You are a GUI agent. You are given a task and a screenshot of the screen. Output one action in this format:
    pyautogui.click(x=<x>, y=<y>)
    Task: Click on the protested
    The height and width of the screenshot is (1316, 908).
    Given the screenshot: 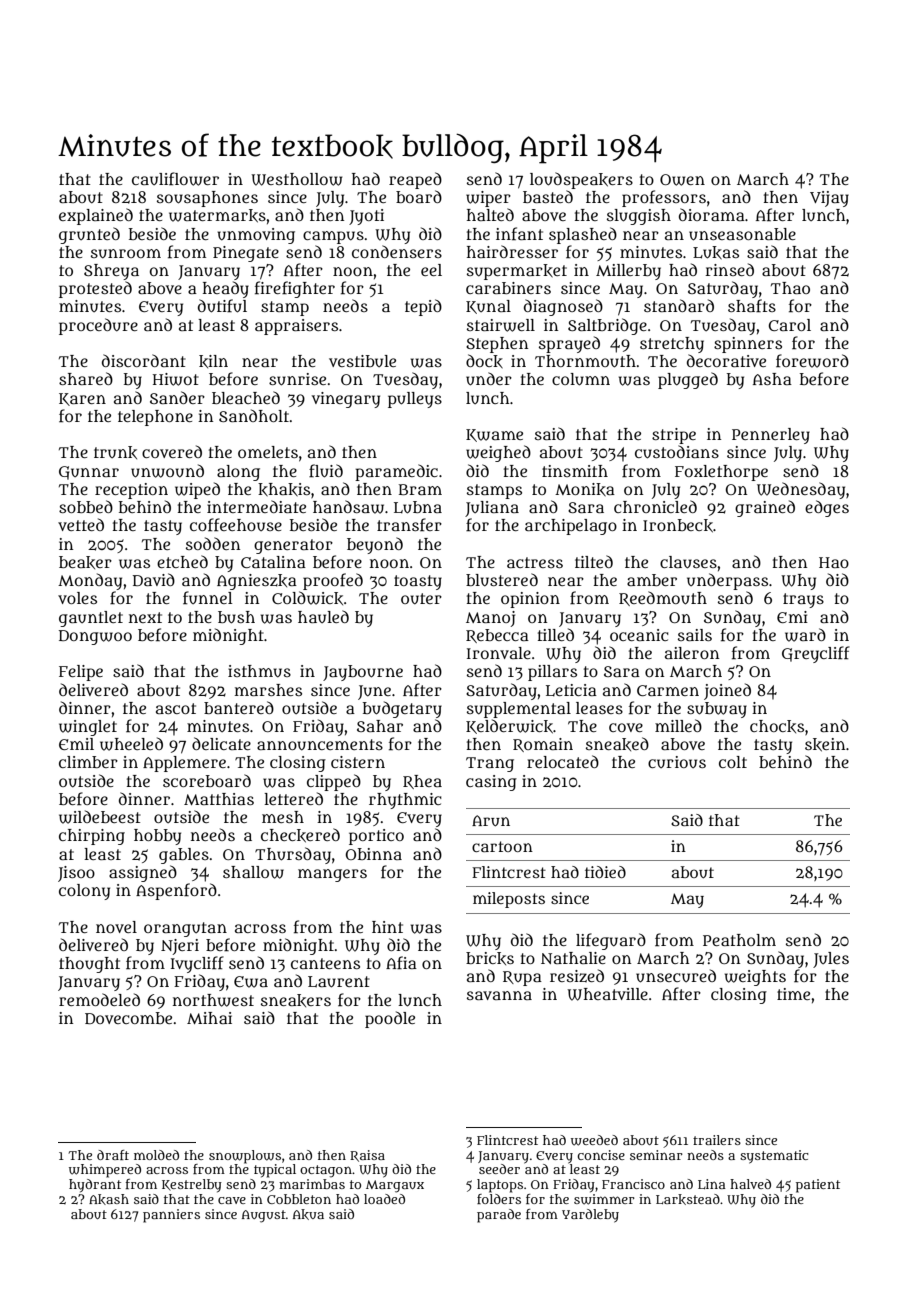 What is the action you would take?
    pyautogui.click(x=95, y=289)
